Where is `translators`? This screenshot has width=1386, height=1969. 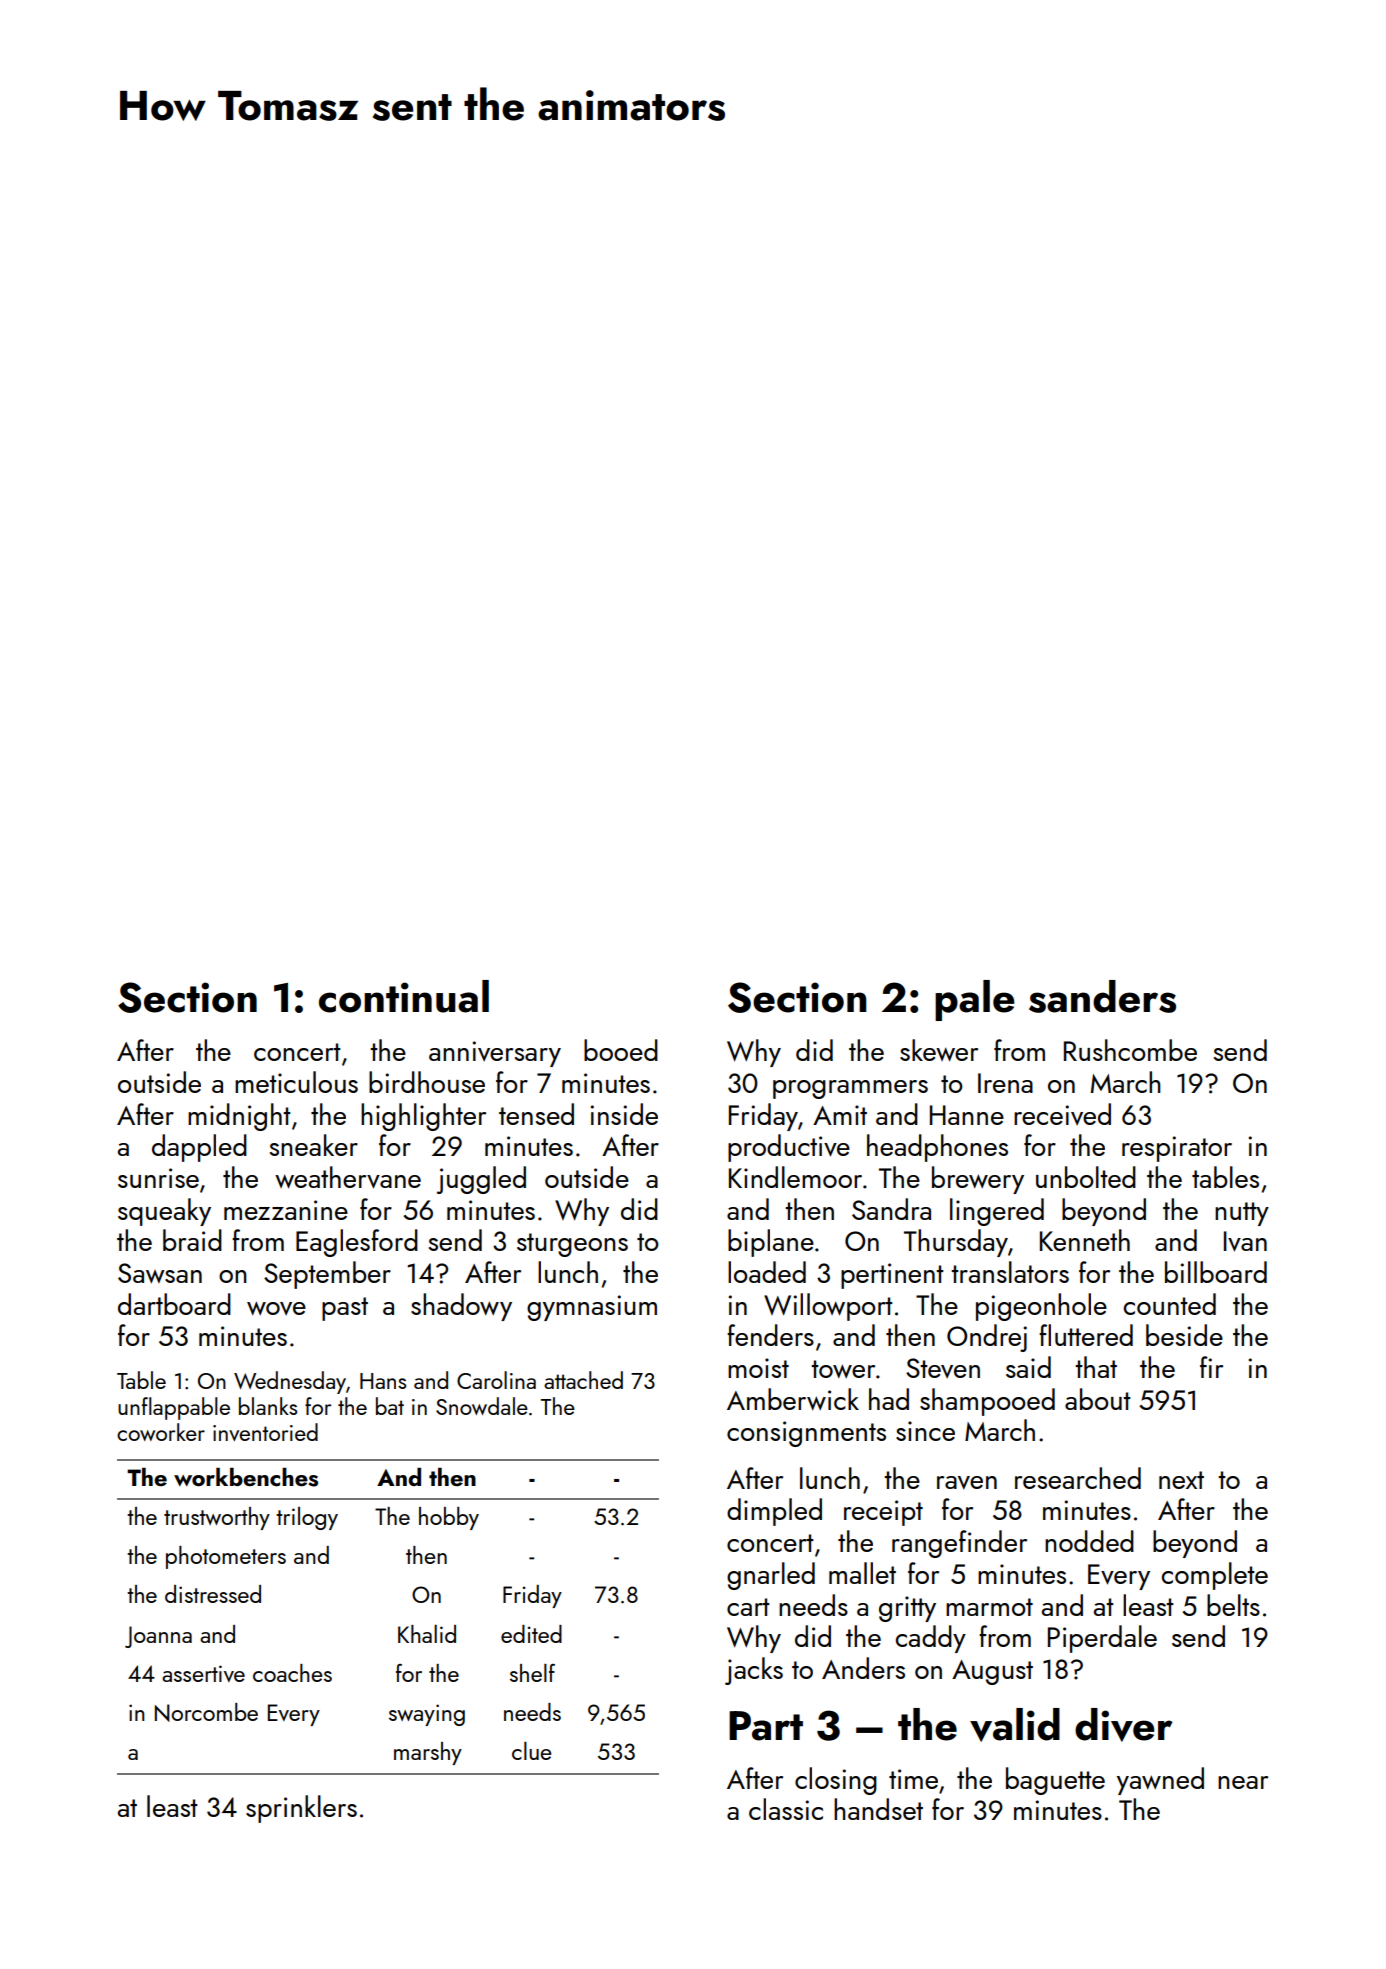 translators is located at coordinates (1010, 1272).
